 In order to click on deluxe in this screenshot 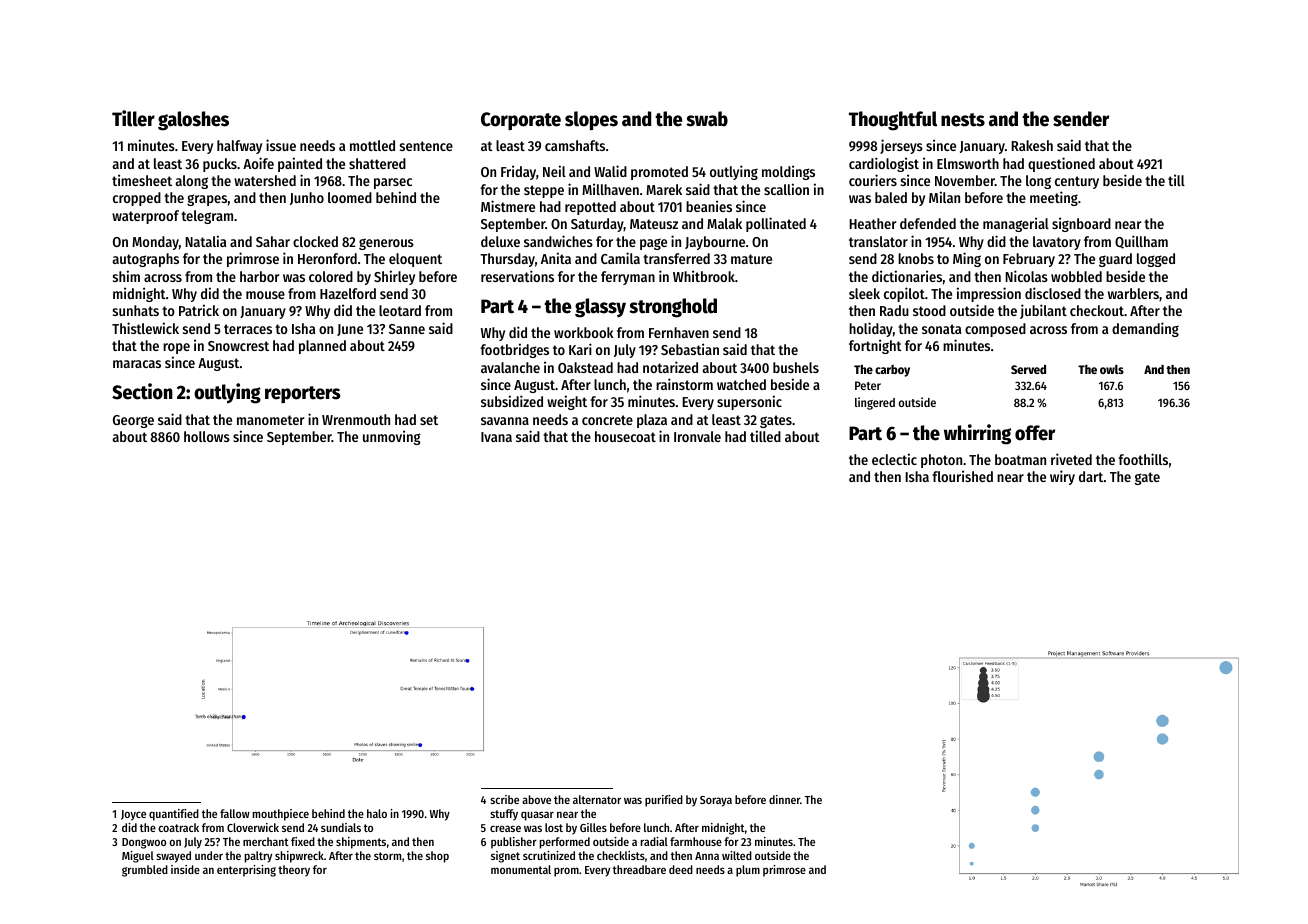, I will do `click(500, 241)`.
